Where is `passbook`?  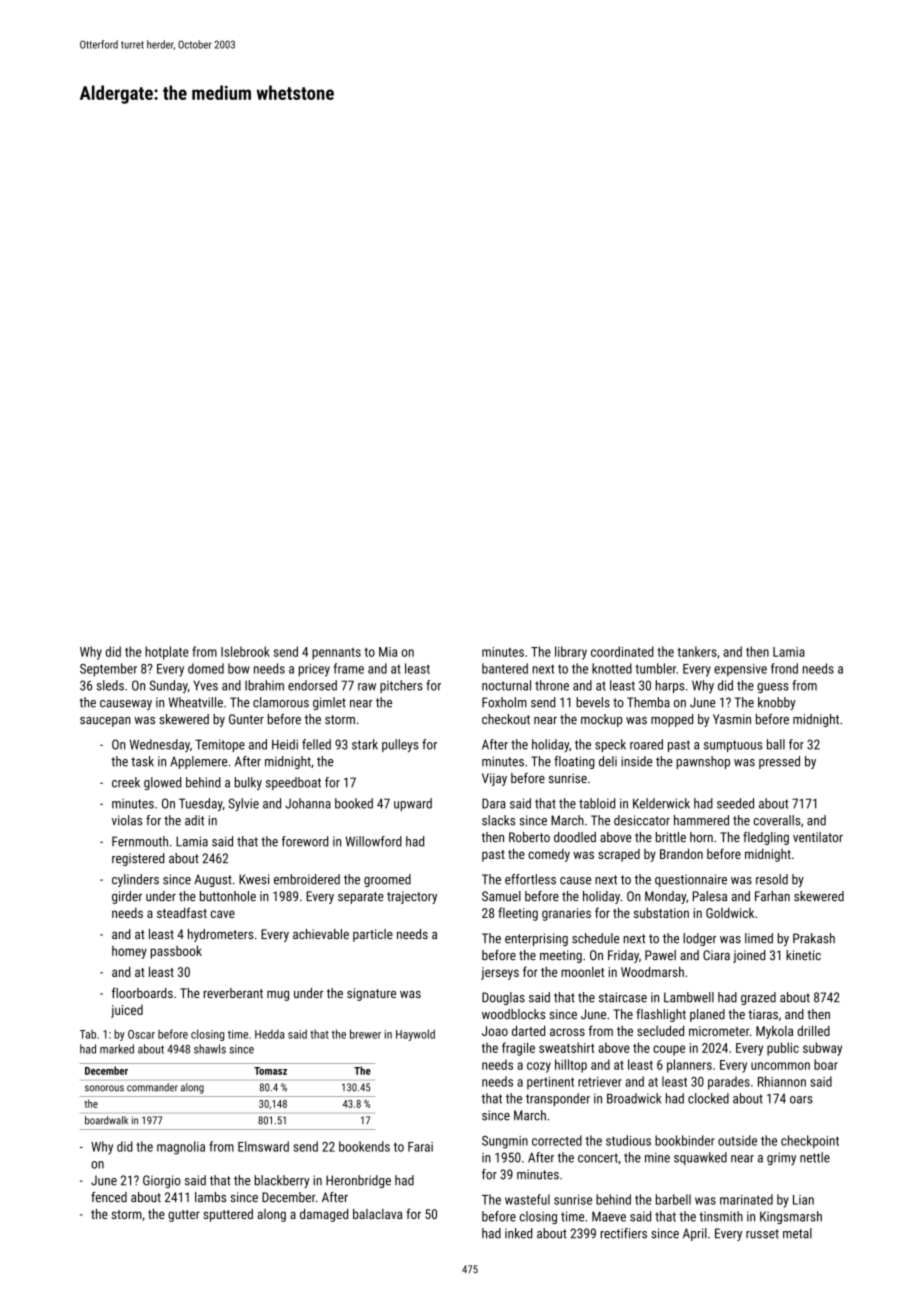
passbook is located at coordinates (176, 952).
